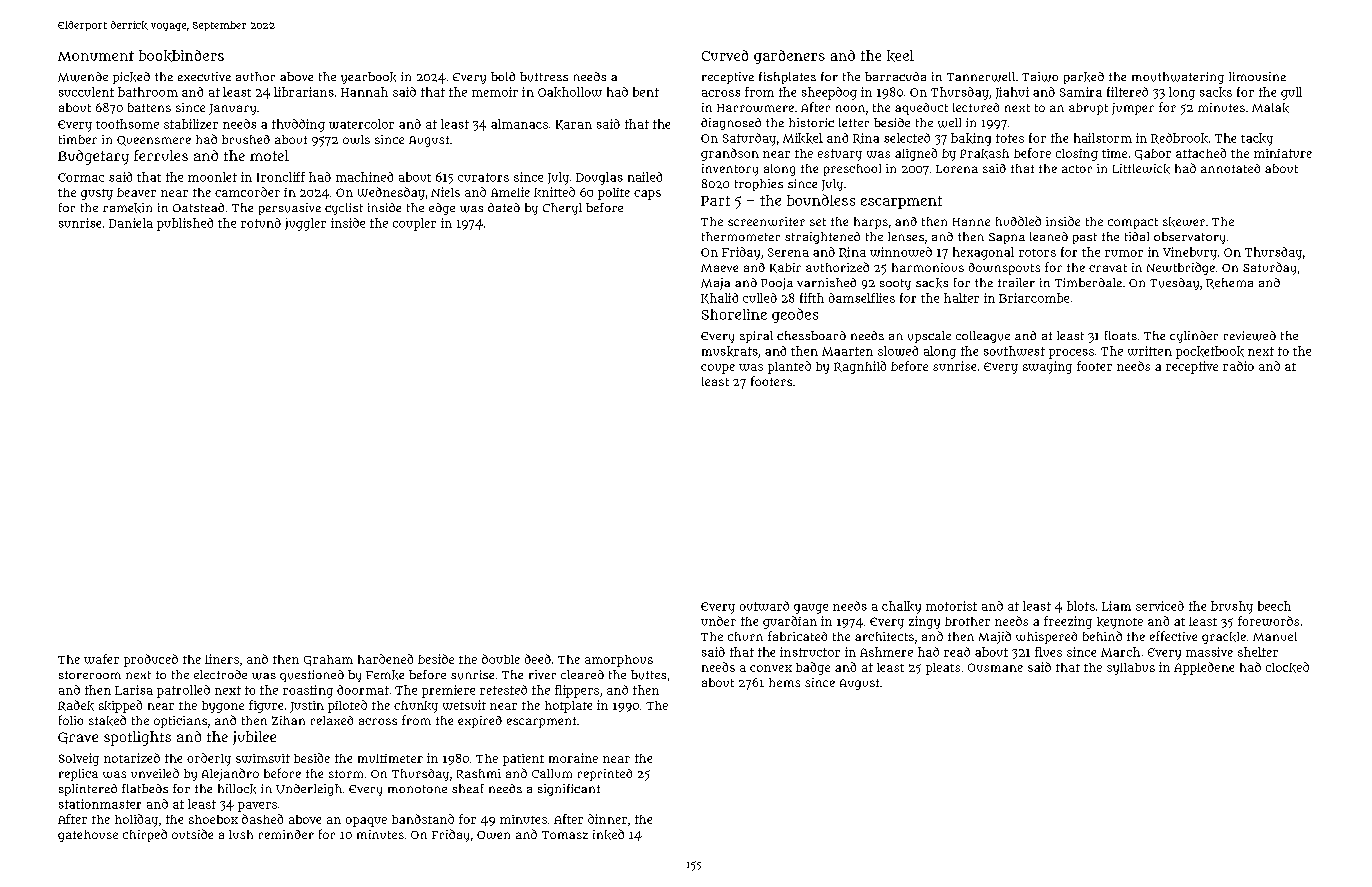  What do you see at coordinates (1081, 606) in the screenshot?
I see `blots` at bounding box center [1081, 606].
